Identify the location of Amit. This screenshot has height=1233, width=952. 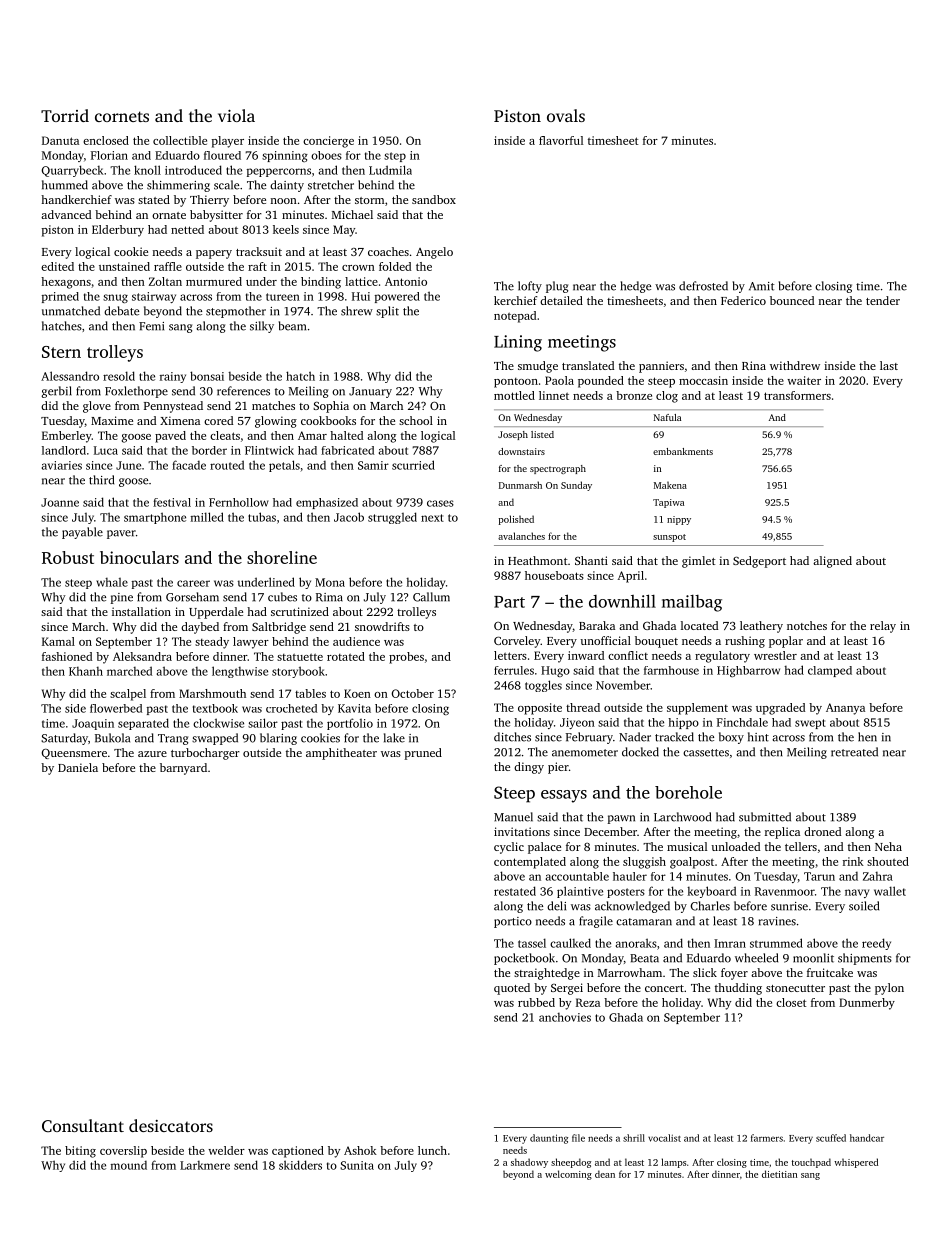
(761, 286).
